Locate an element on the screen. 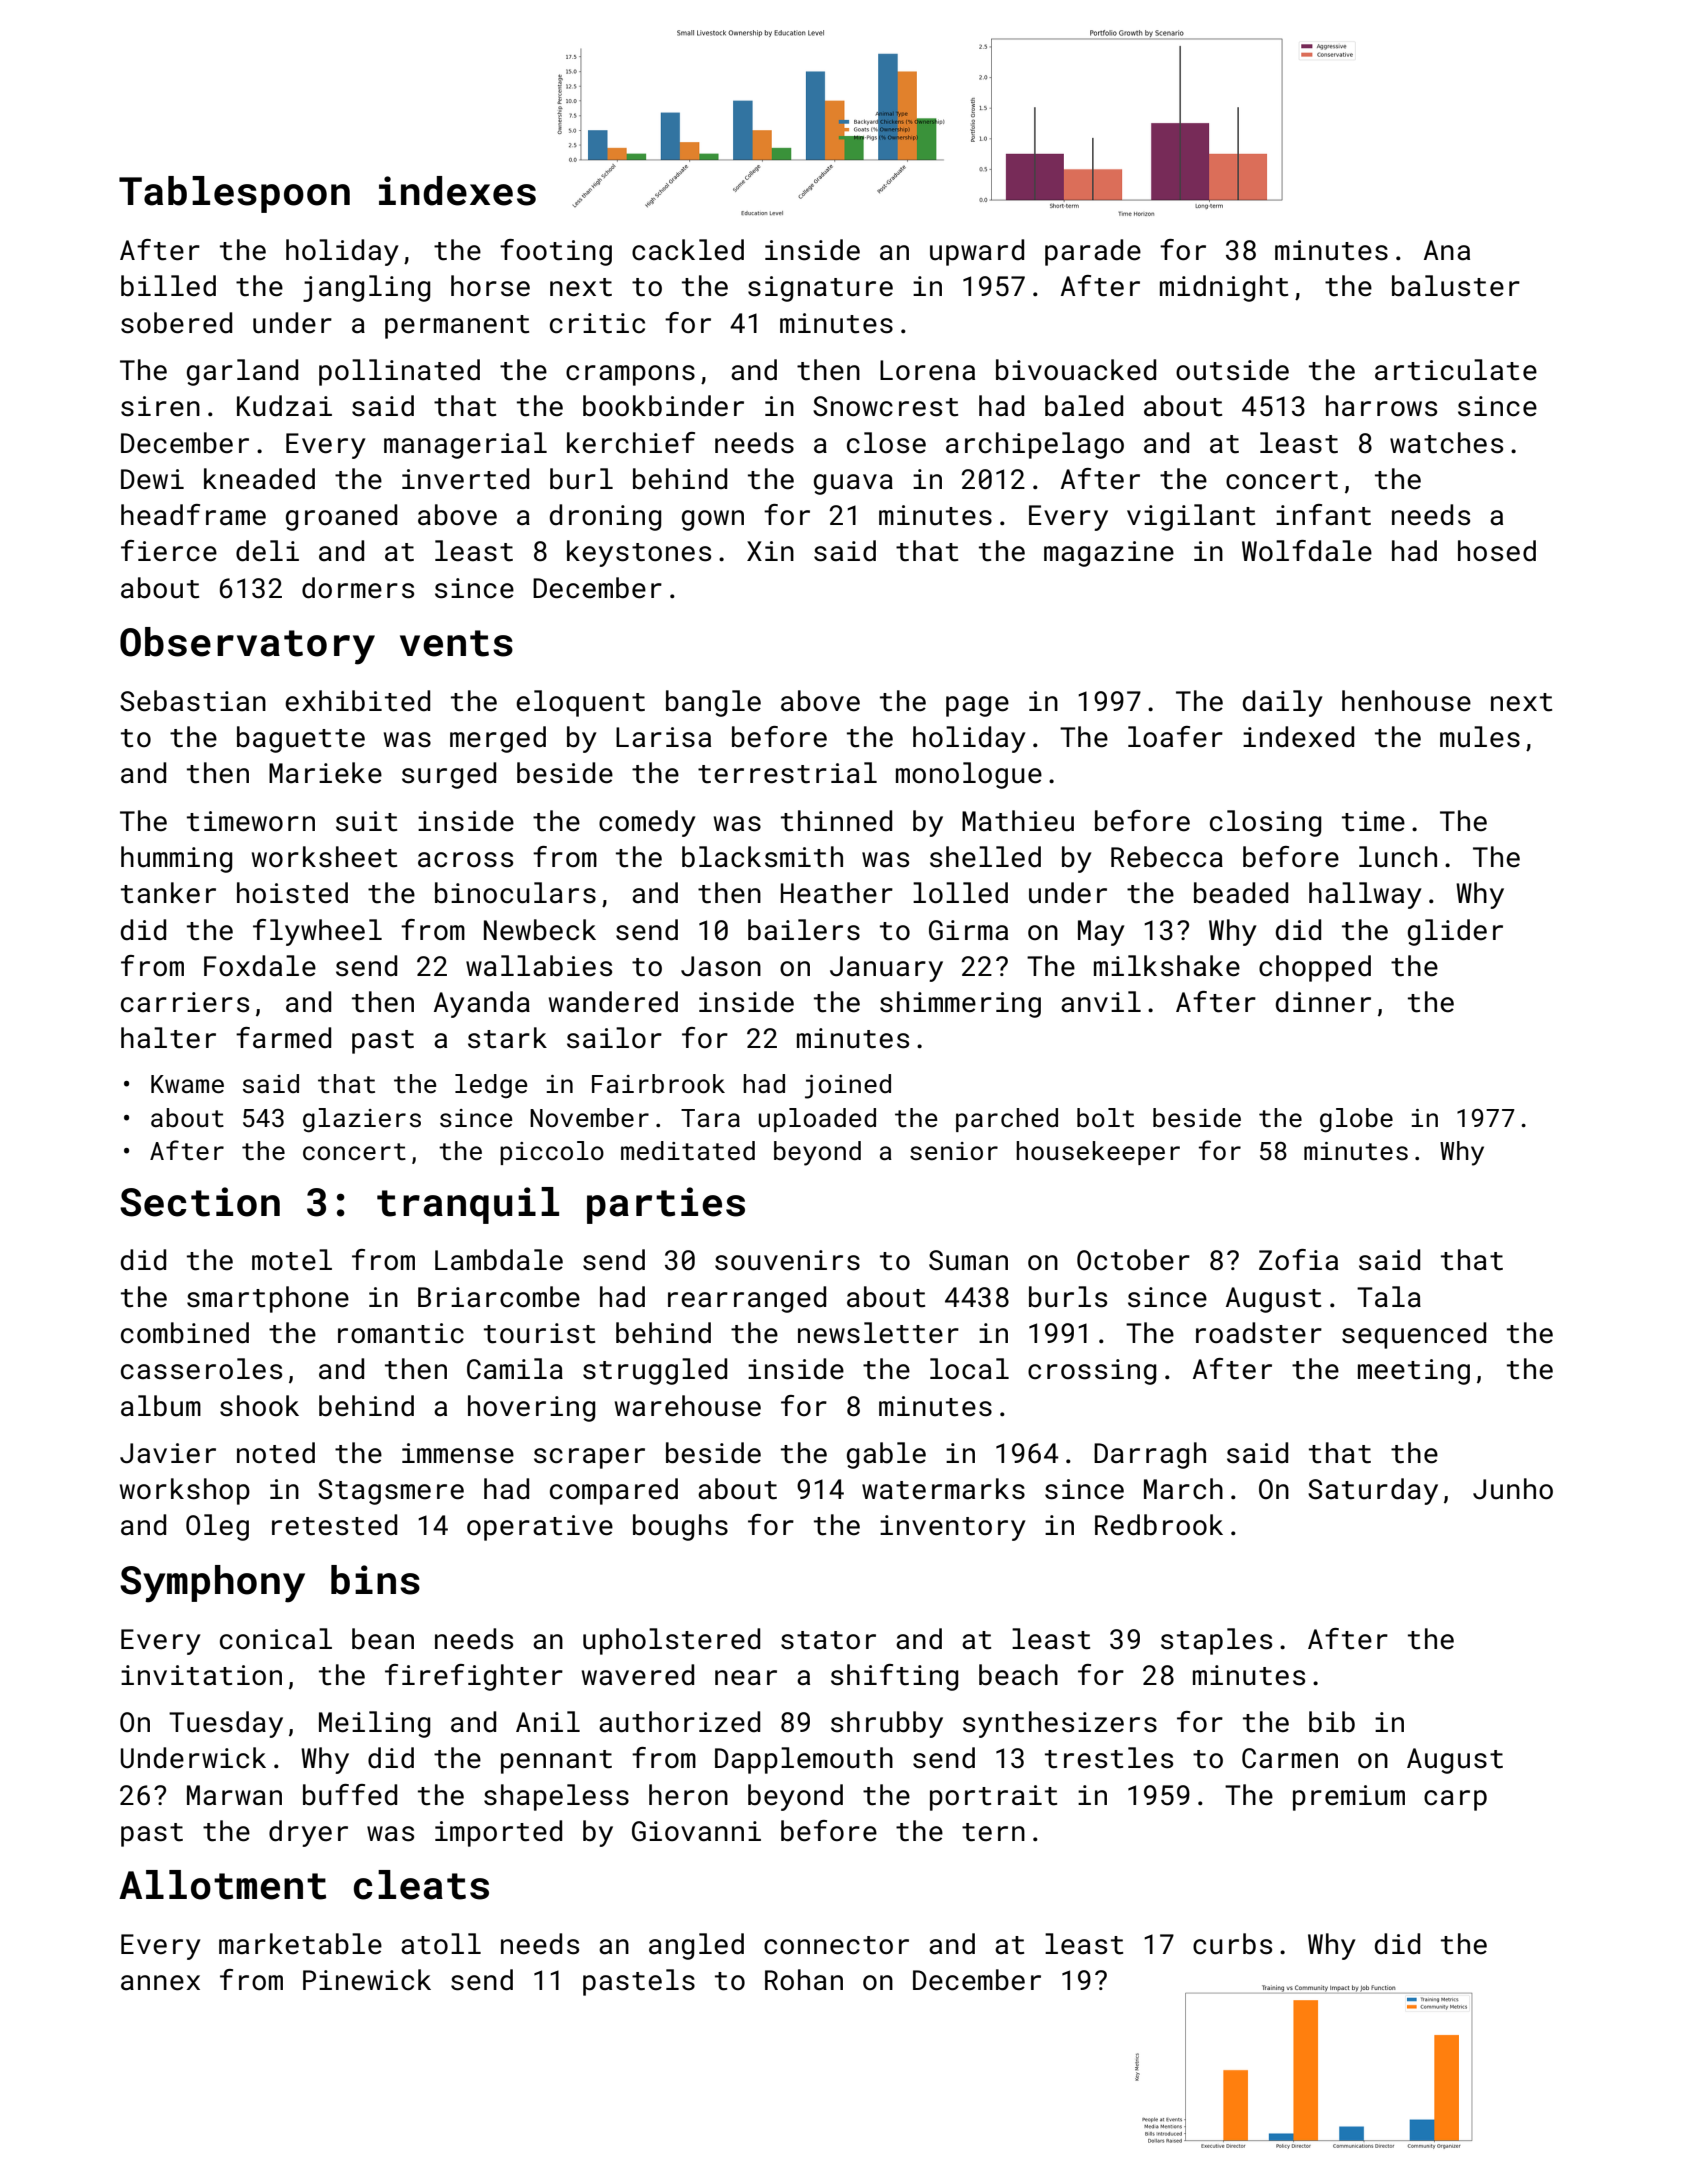 Image resolution: width=1683 pixels, height=2178 pixels. Snowcrest is located at coordinates (885, 406).
